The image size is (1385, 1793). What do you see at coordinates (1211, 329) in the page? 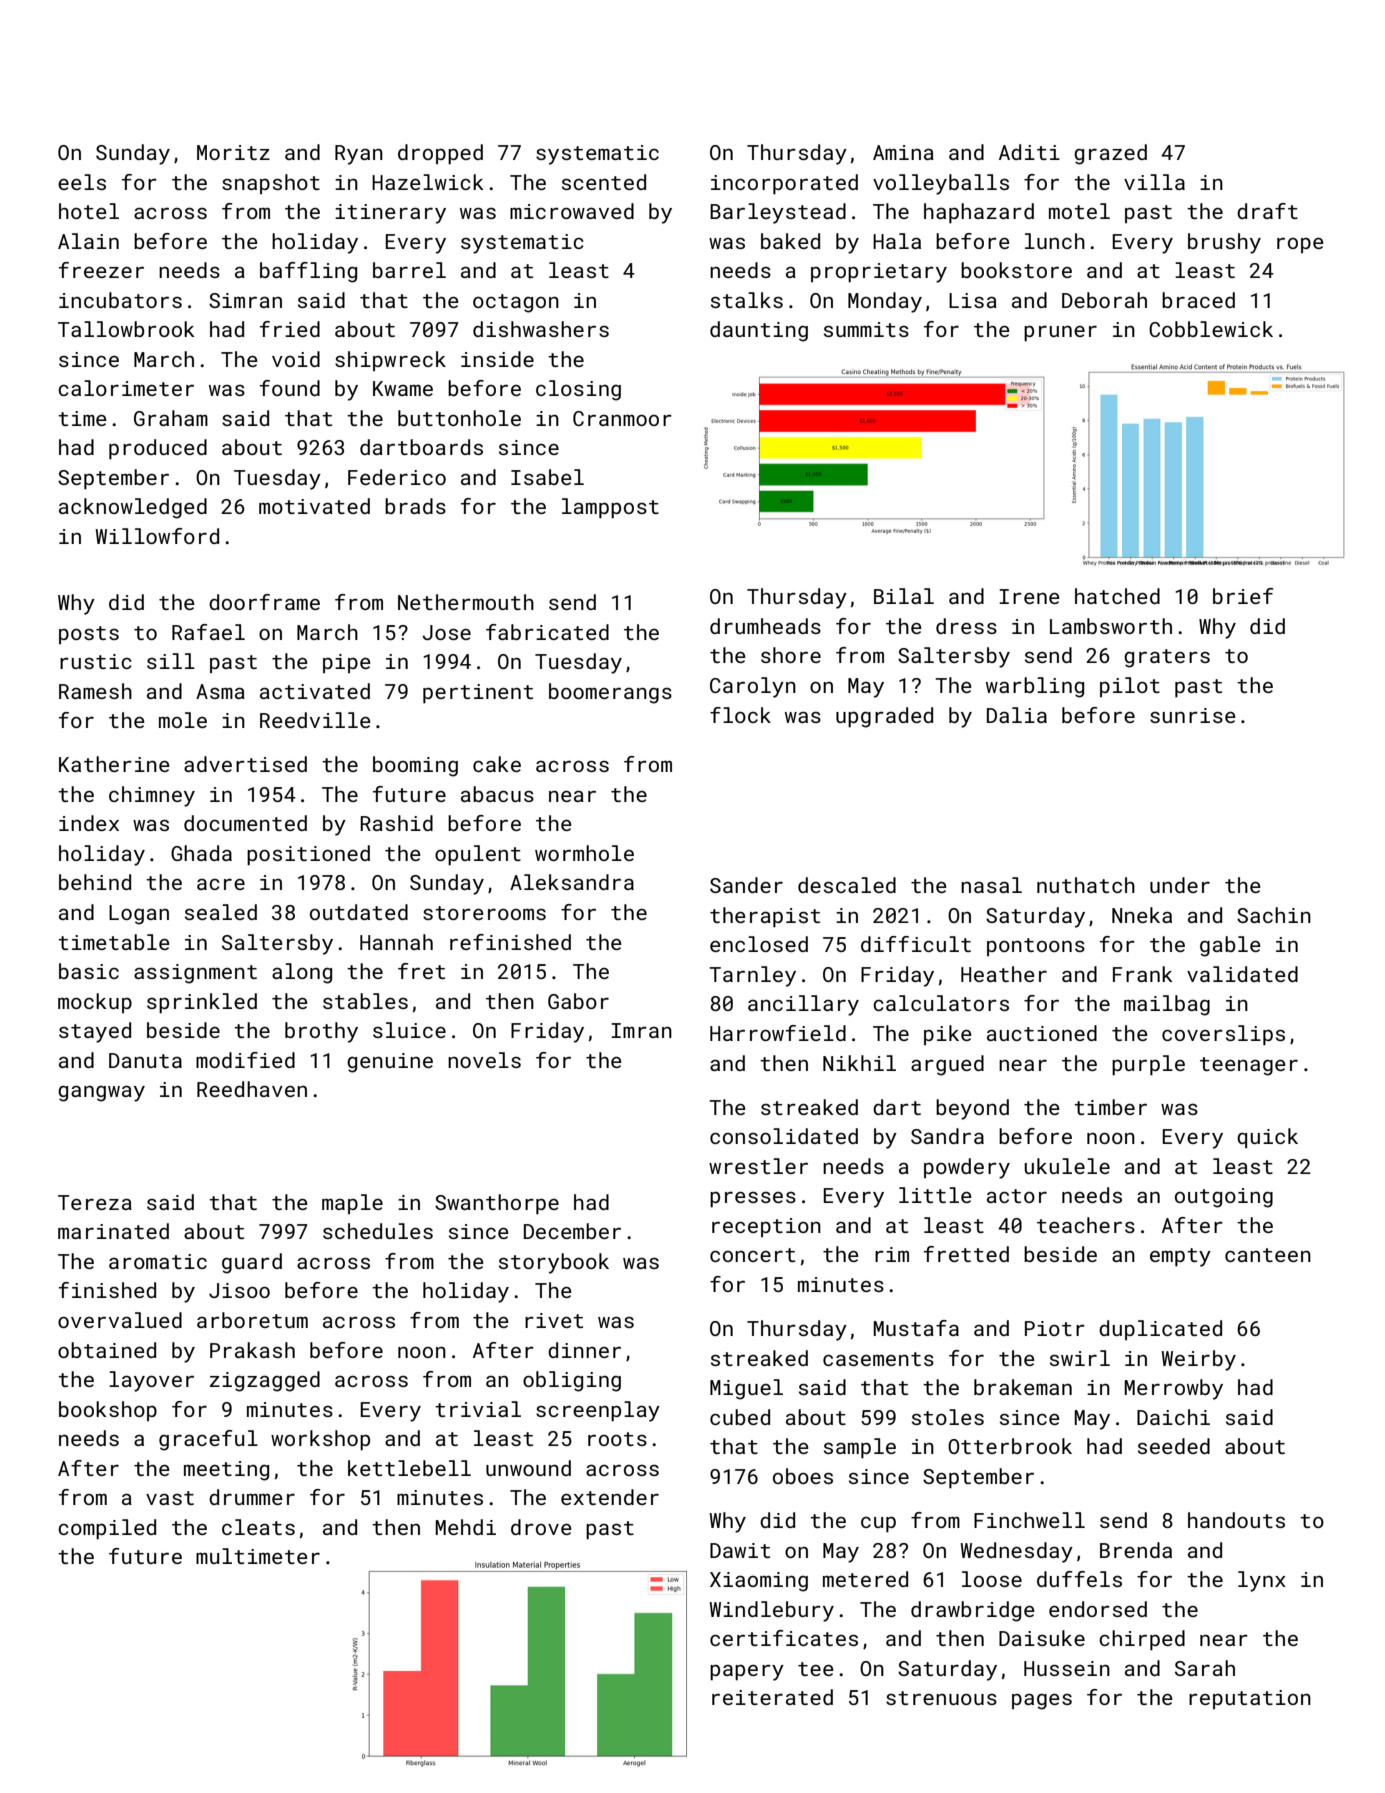
I see `Cobblewick` at bounding box center [1211, 329].
